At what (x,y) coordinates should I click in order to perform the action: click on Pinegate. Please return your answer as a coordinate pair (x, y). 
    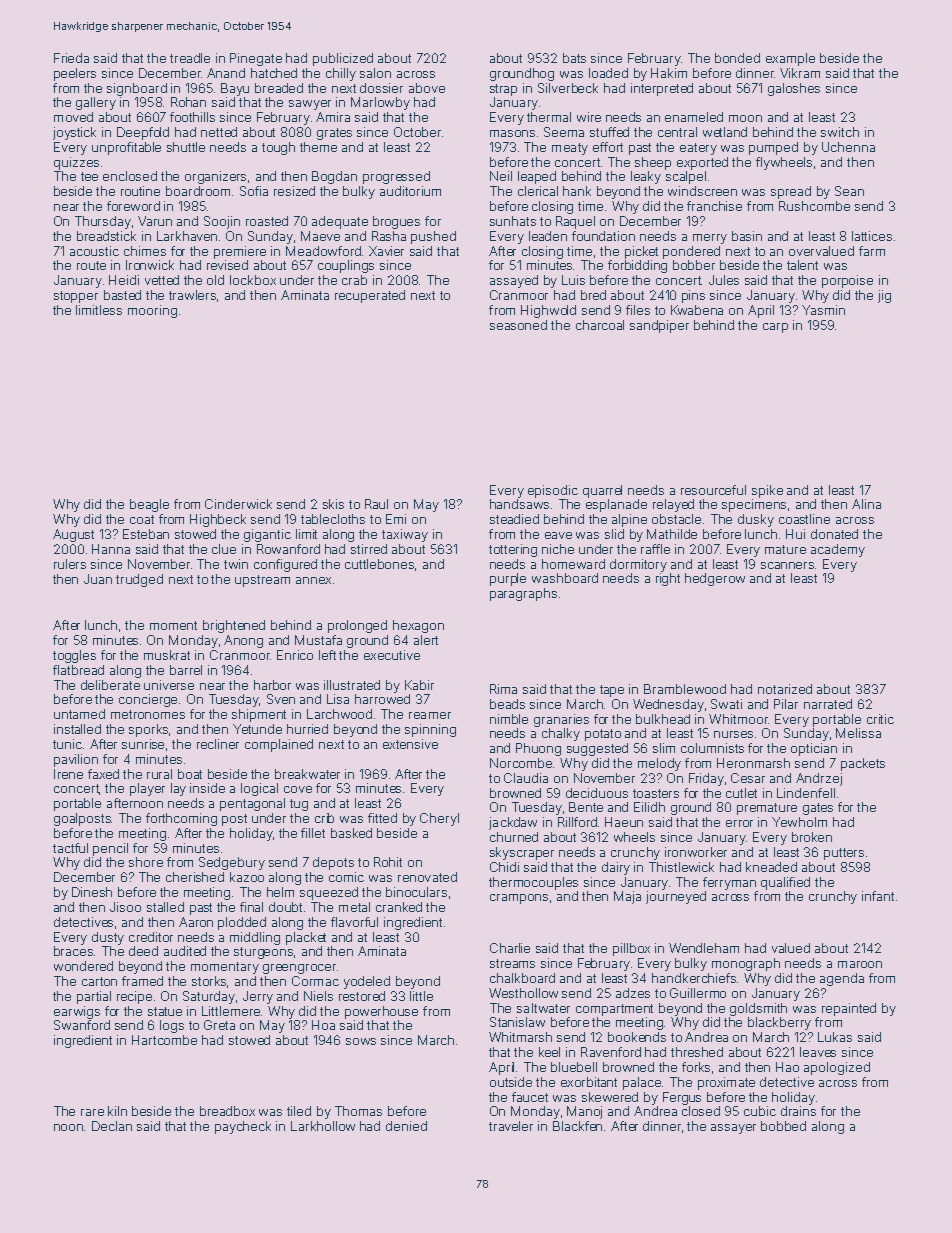
    Looking at the image, I should click on (256, 59).
